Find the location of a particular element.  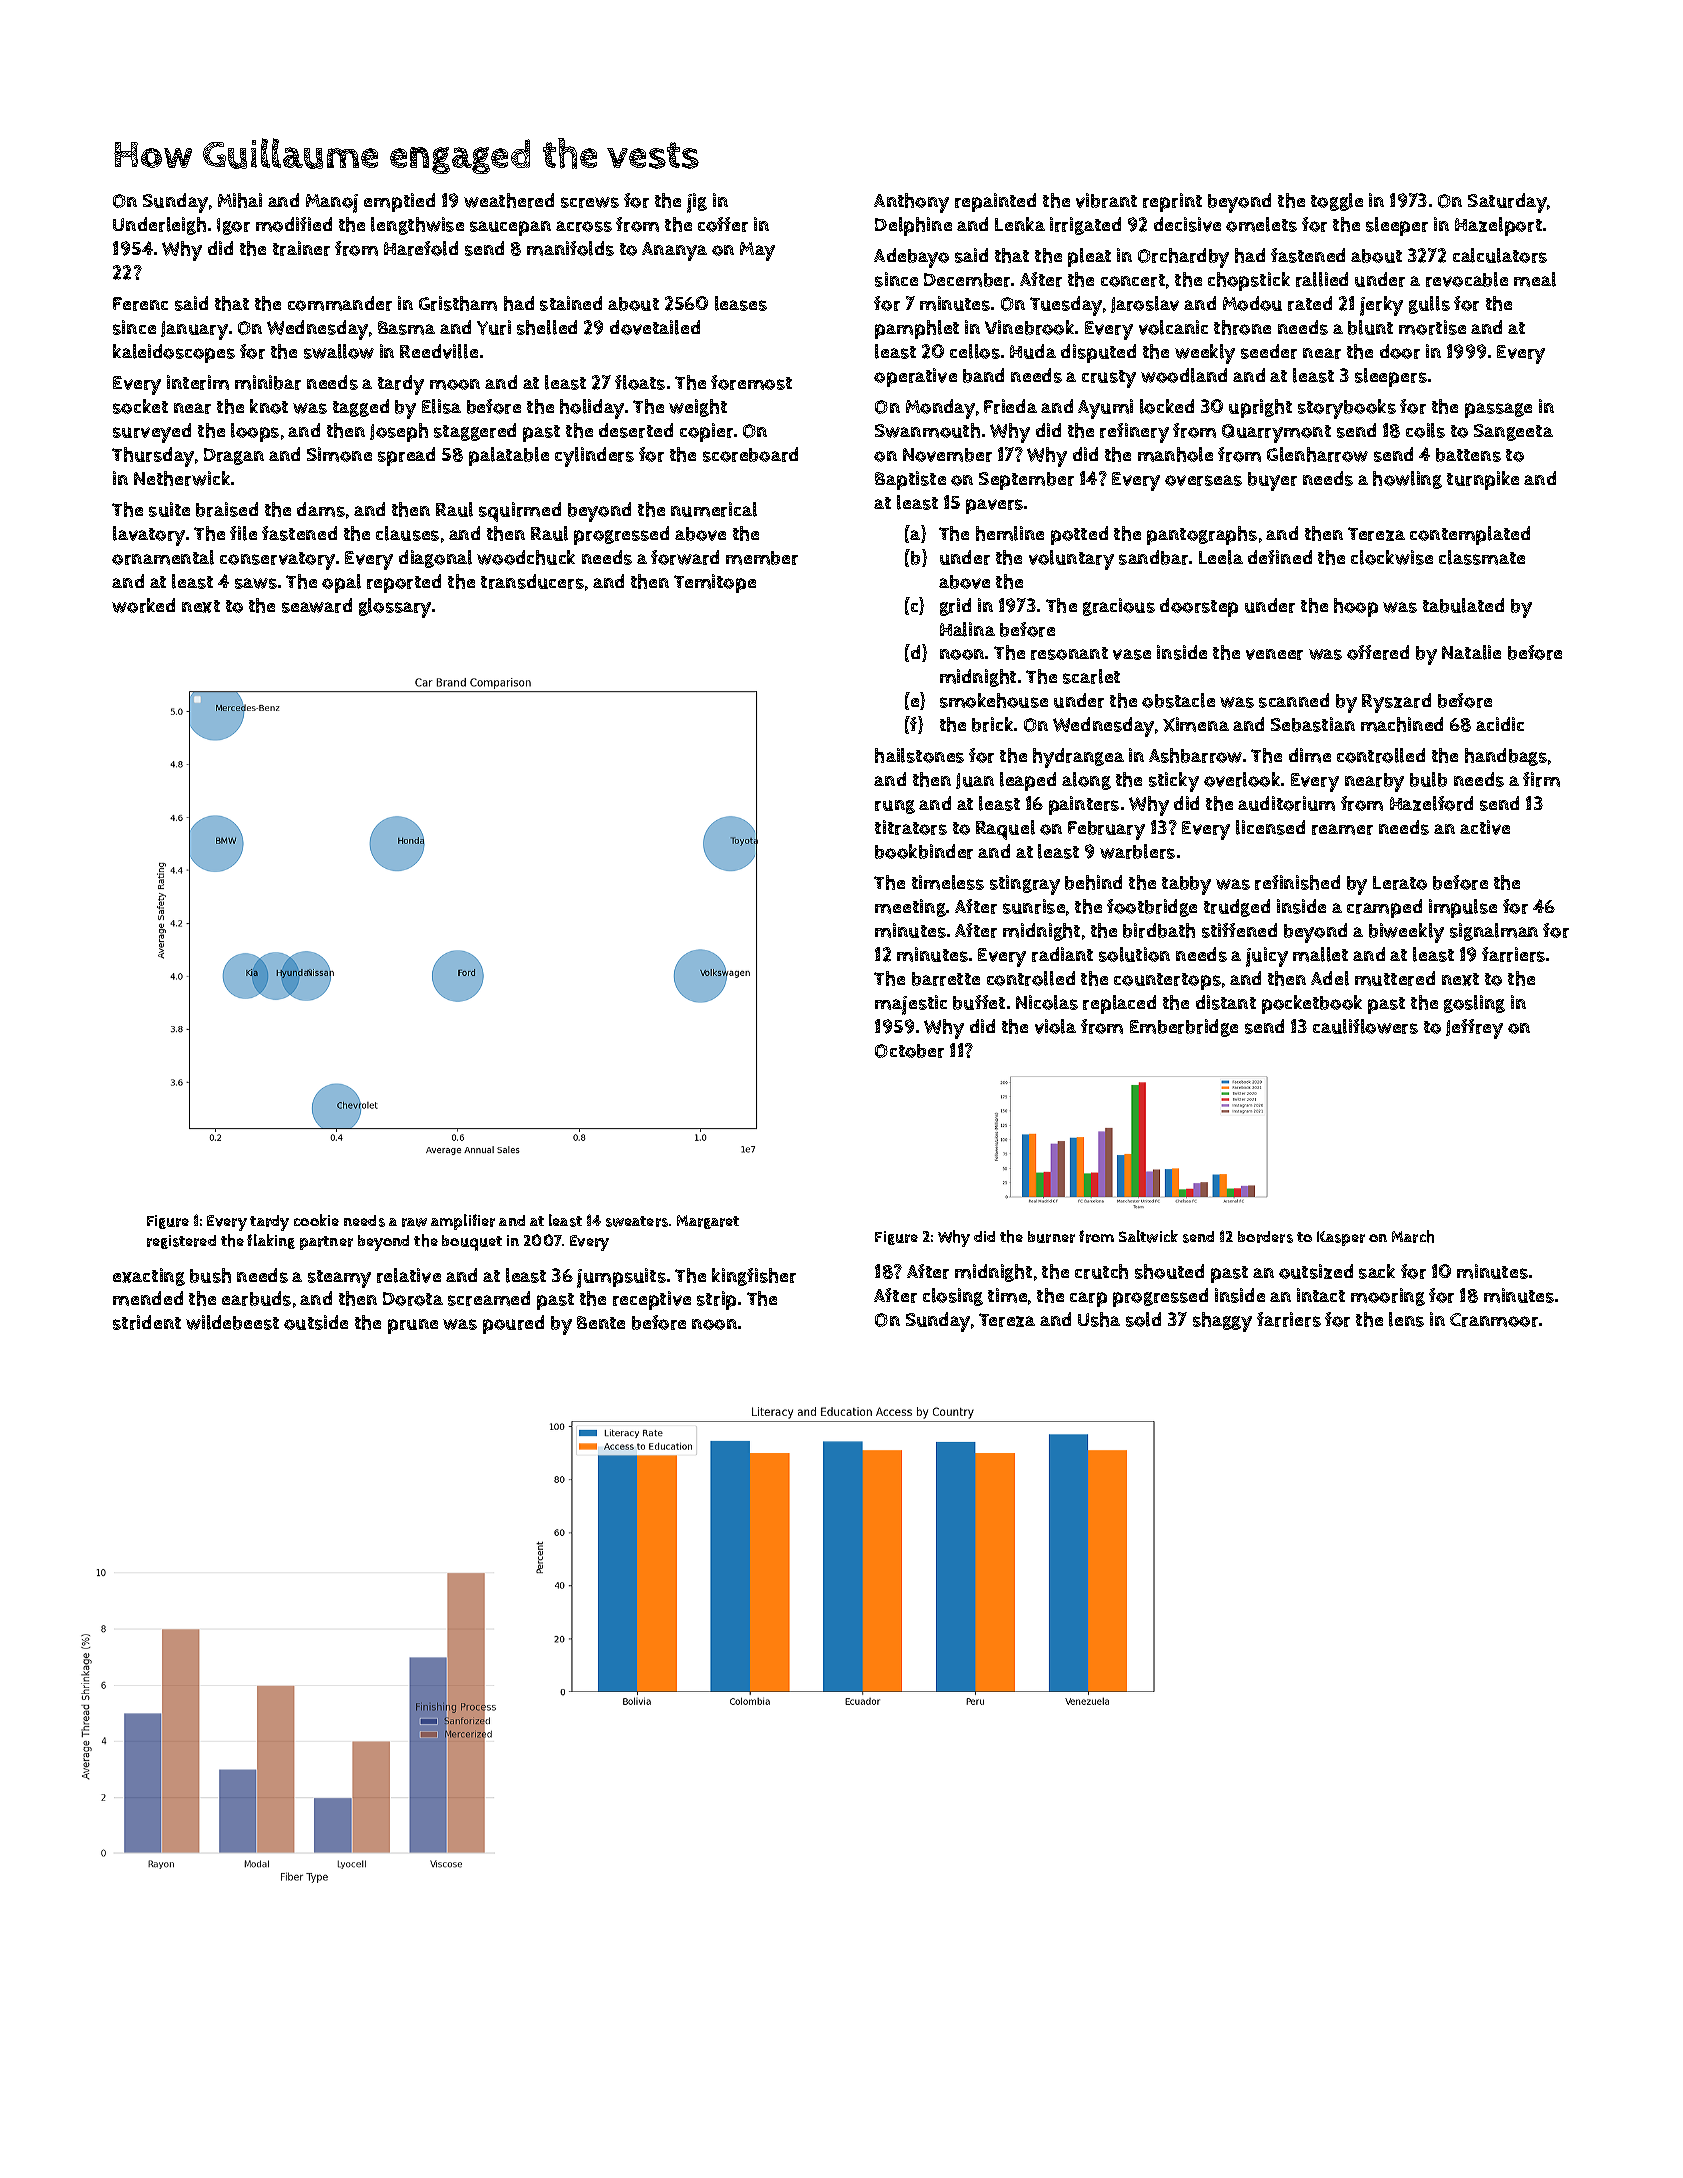

registered is located at coordinates (181, 1242).
